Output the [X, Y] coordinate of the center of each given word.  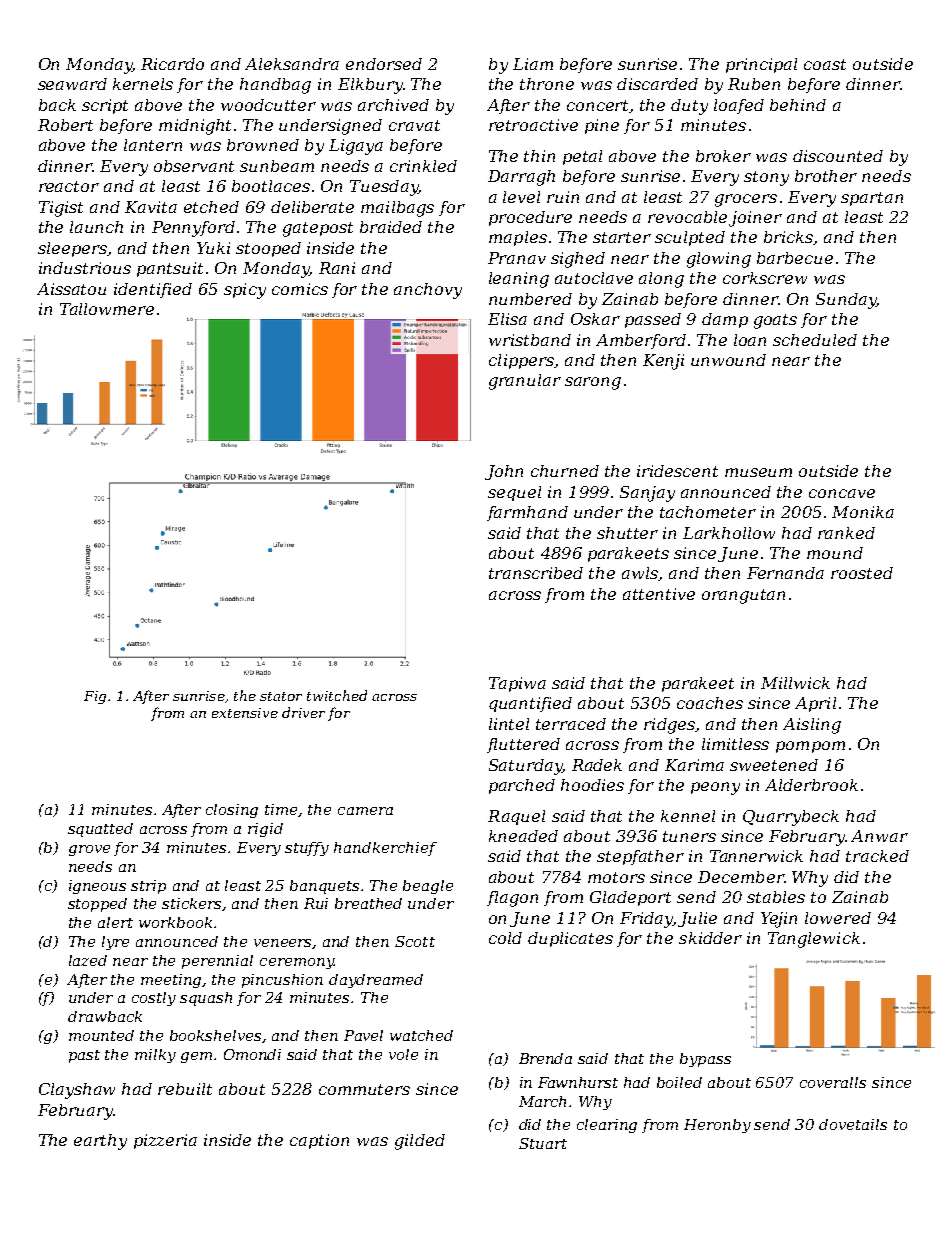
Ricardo [172, 64]
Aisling [812, 726]
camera [365, 811]
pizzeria [165, 1141]
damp [725, 320]
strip [148, 887]
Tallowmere [107, 309]
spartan [872, 199]
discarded [657, 84]
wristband [530, 340]
